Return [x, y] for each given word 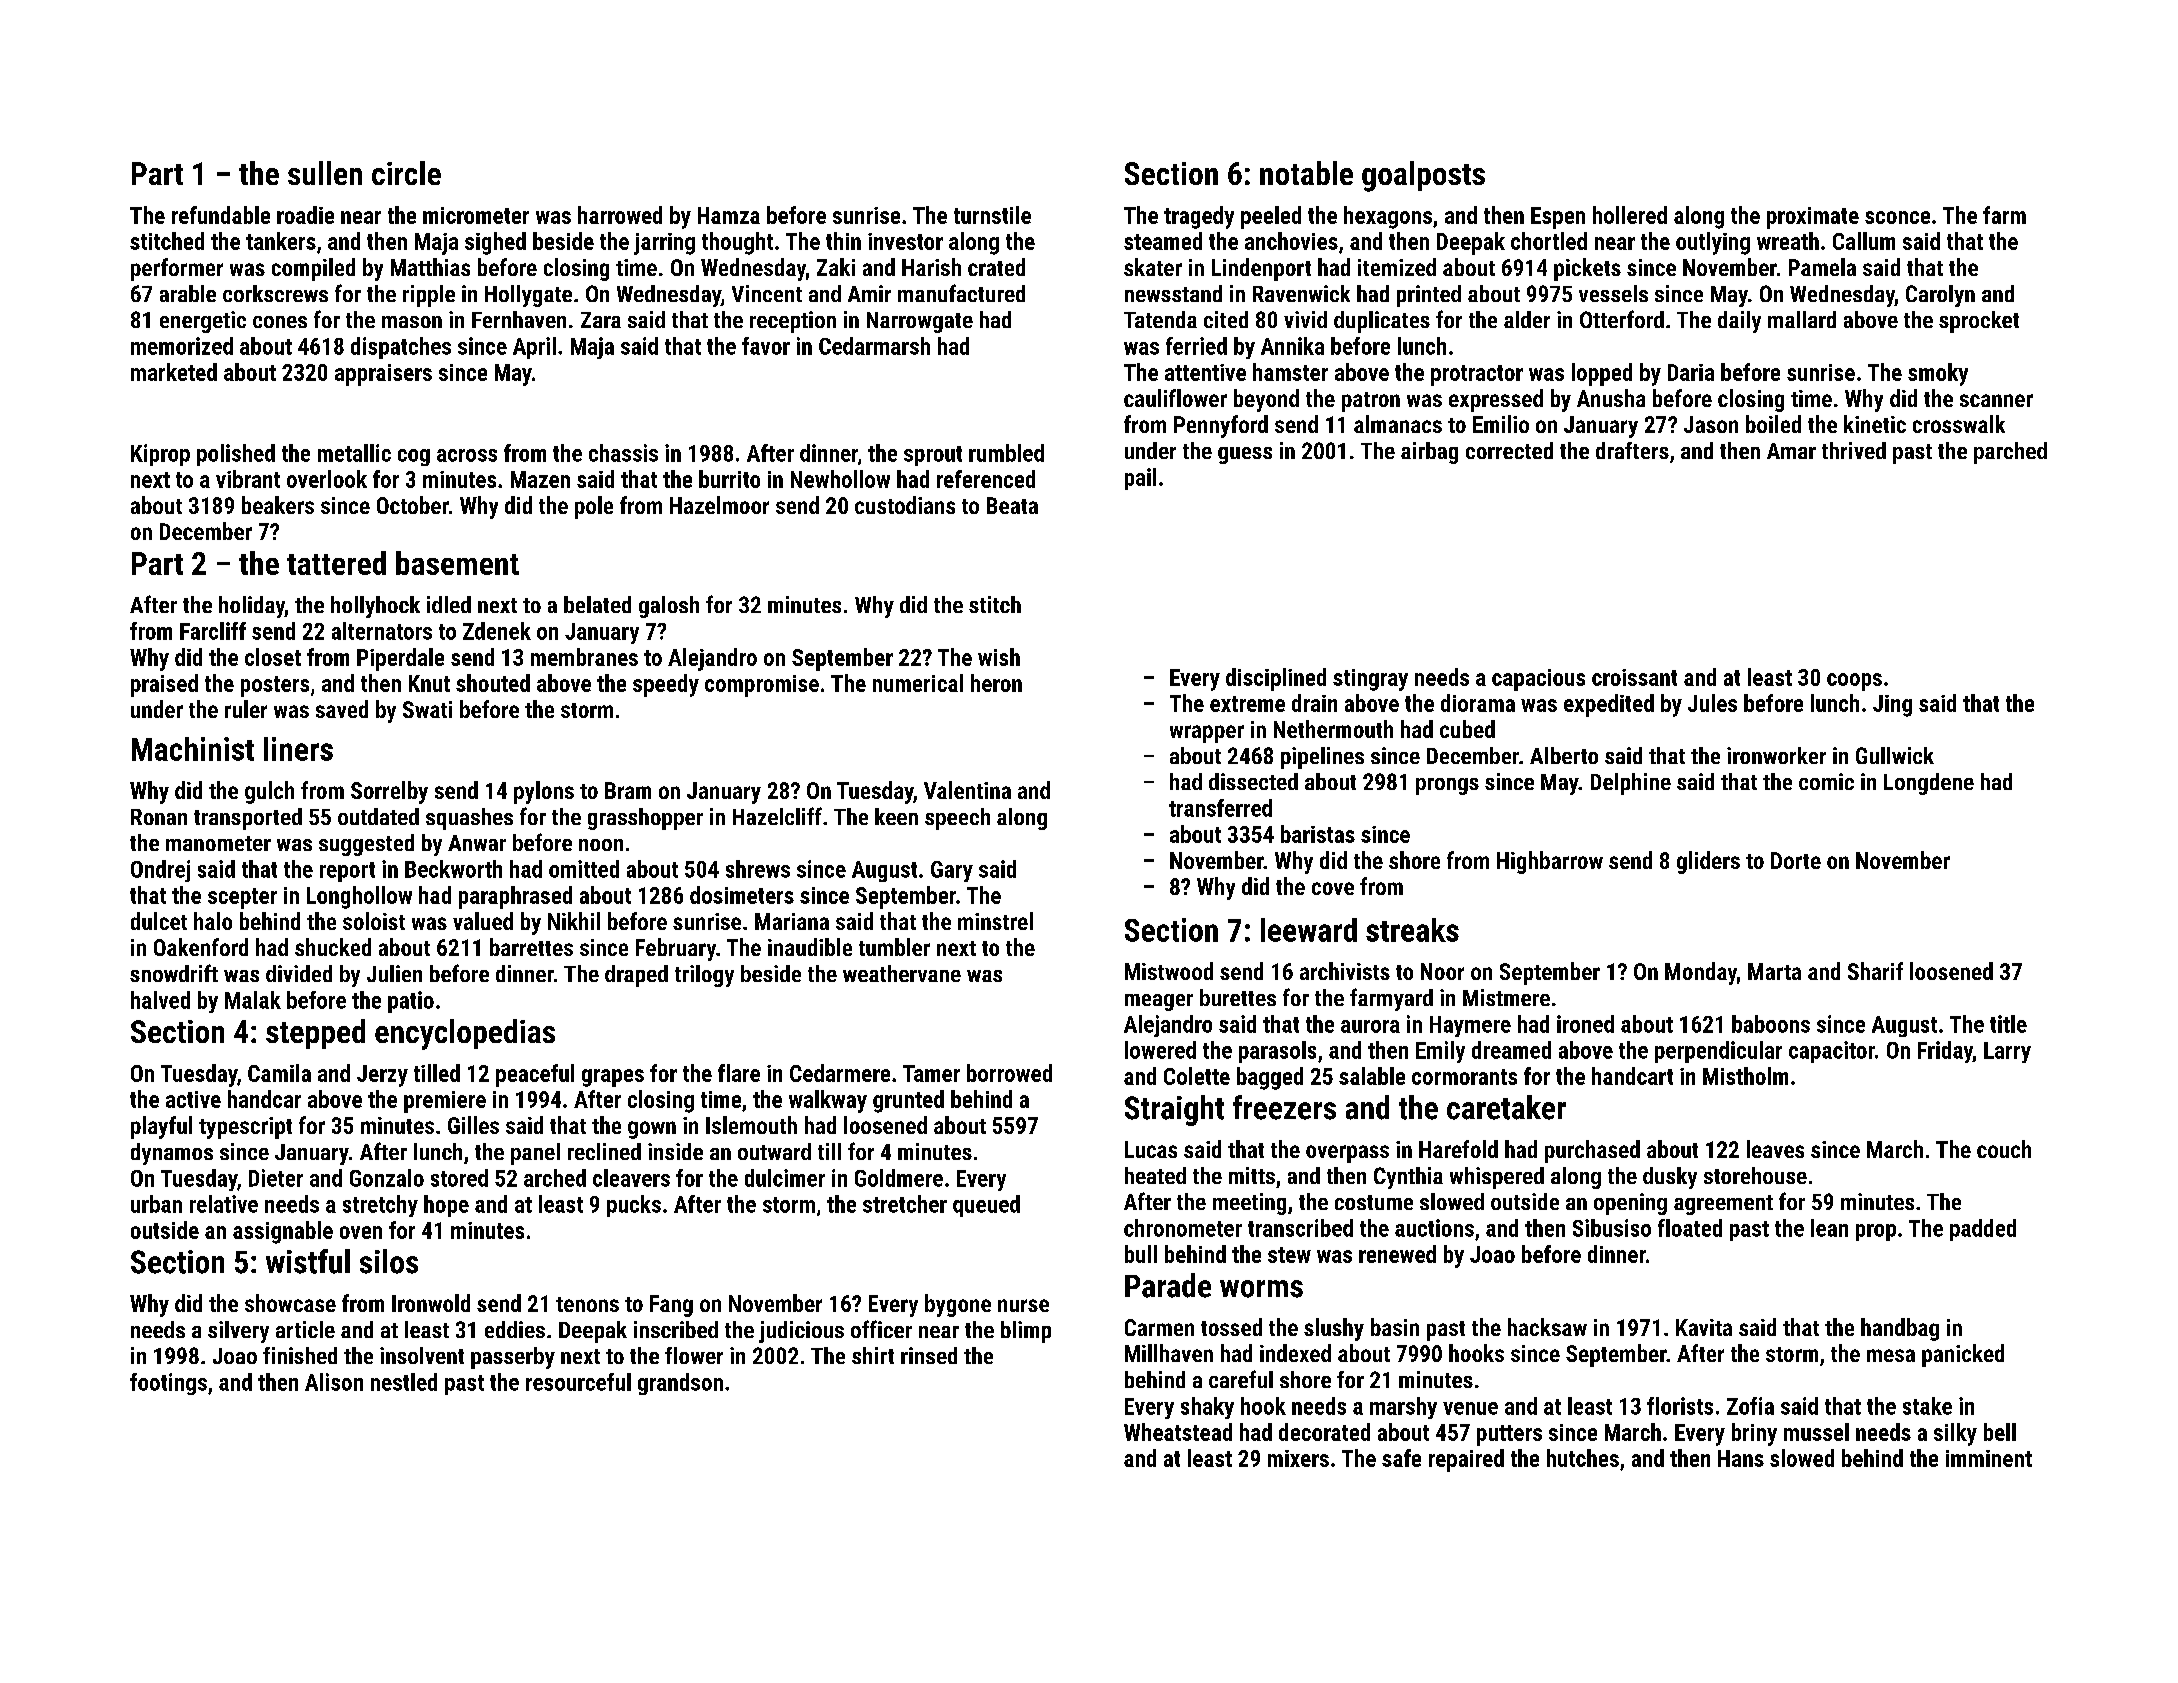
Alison [334, 1382]
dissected [1253, 781]
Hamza [729, 215]
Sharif [1875, 971]
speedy [666, 685]
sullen [325, 173]
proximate [1813, 218]
